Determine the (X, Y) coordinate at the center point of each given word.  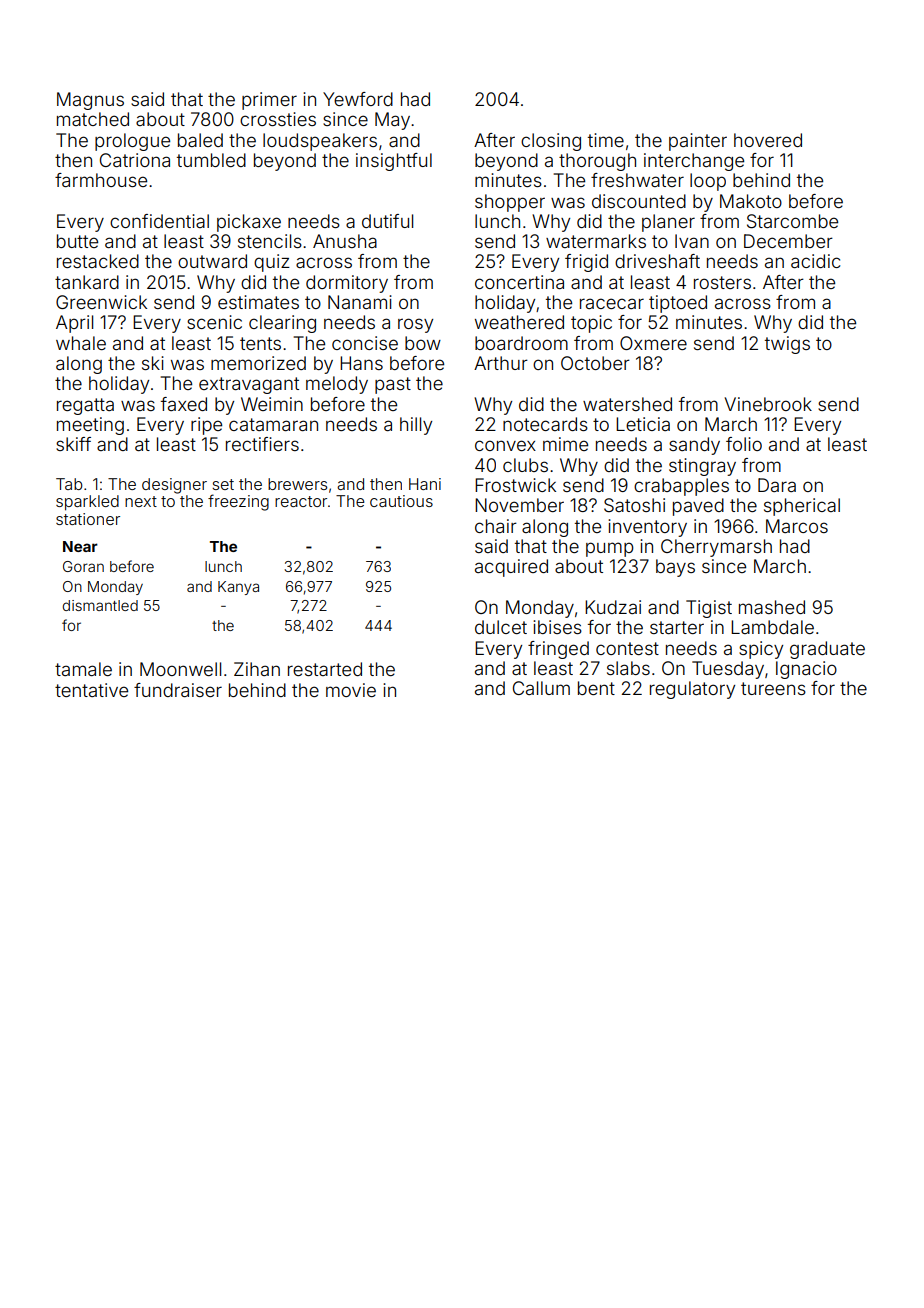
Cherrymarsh (716, 548)
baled (200, 140)
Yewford (358, 99)
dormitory (347, 284)
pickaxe (249, 223)
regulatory (692, 690)
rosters (722, 282)
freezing (238, 502)
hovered (768, 140)
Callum (541, 688)
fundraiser (178, 690)
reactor (301, 501)
